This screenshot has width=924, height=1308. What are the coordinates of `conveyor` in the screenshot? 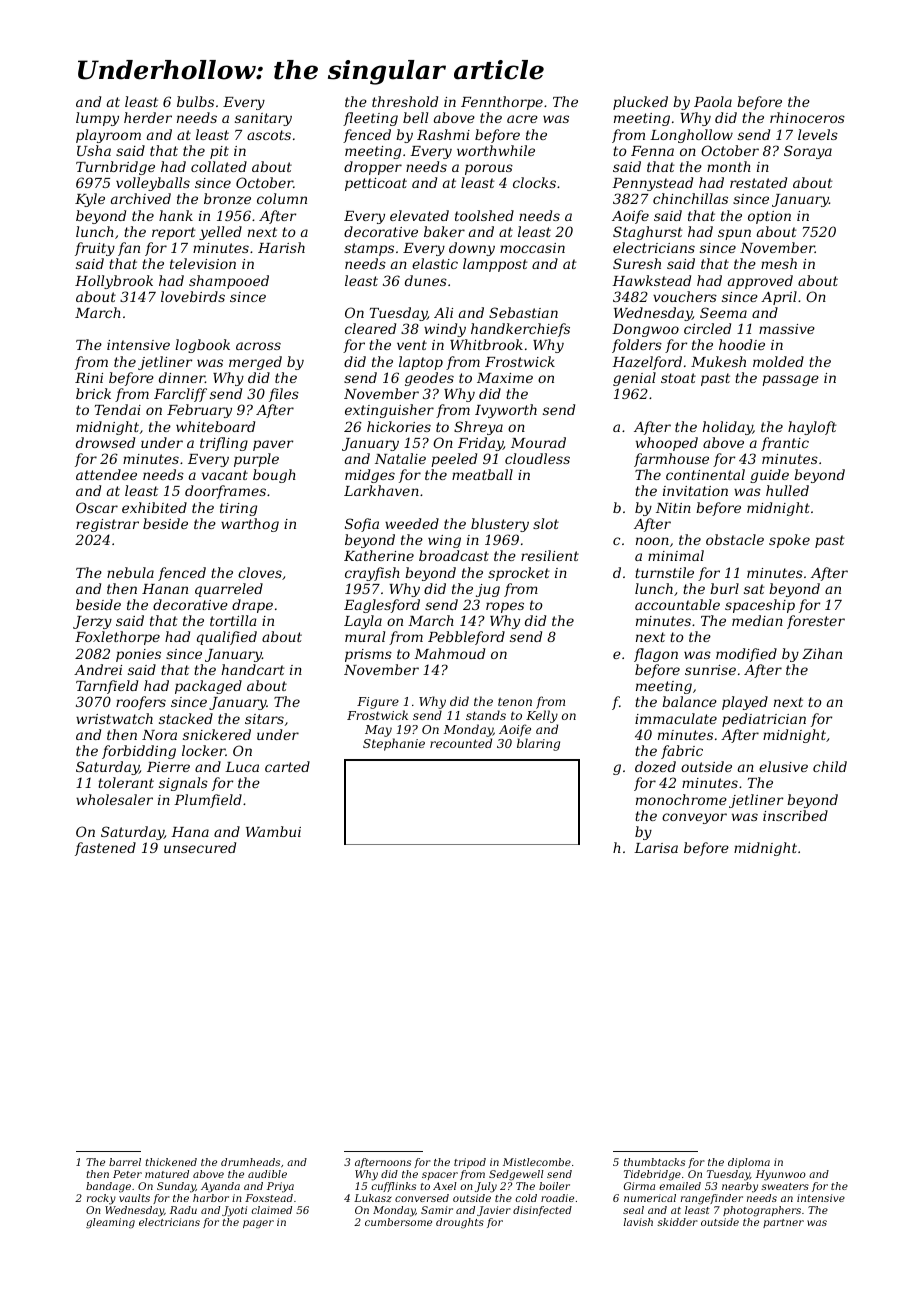 It's located at (694, 818).
